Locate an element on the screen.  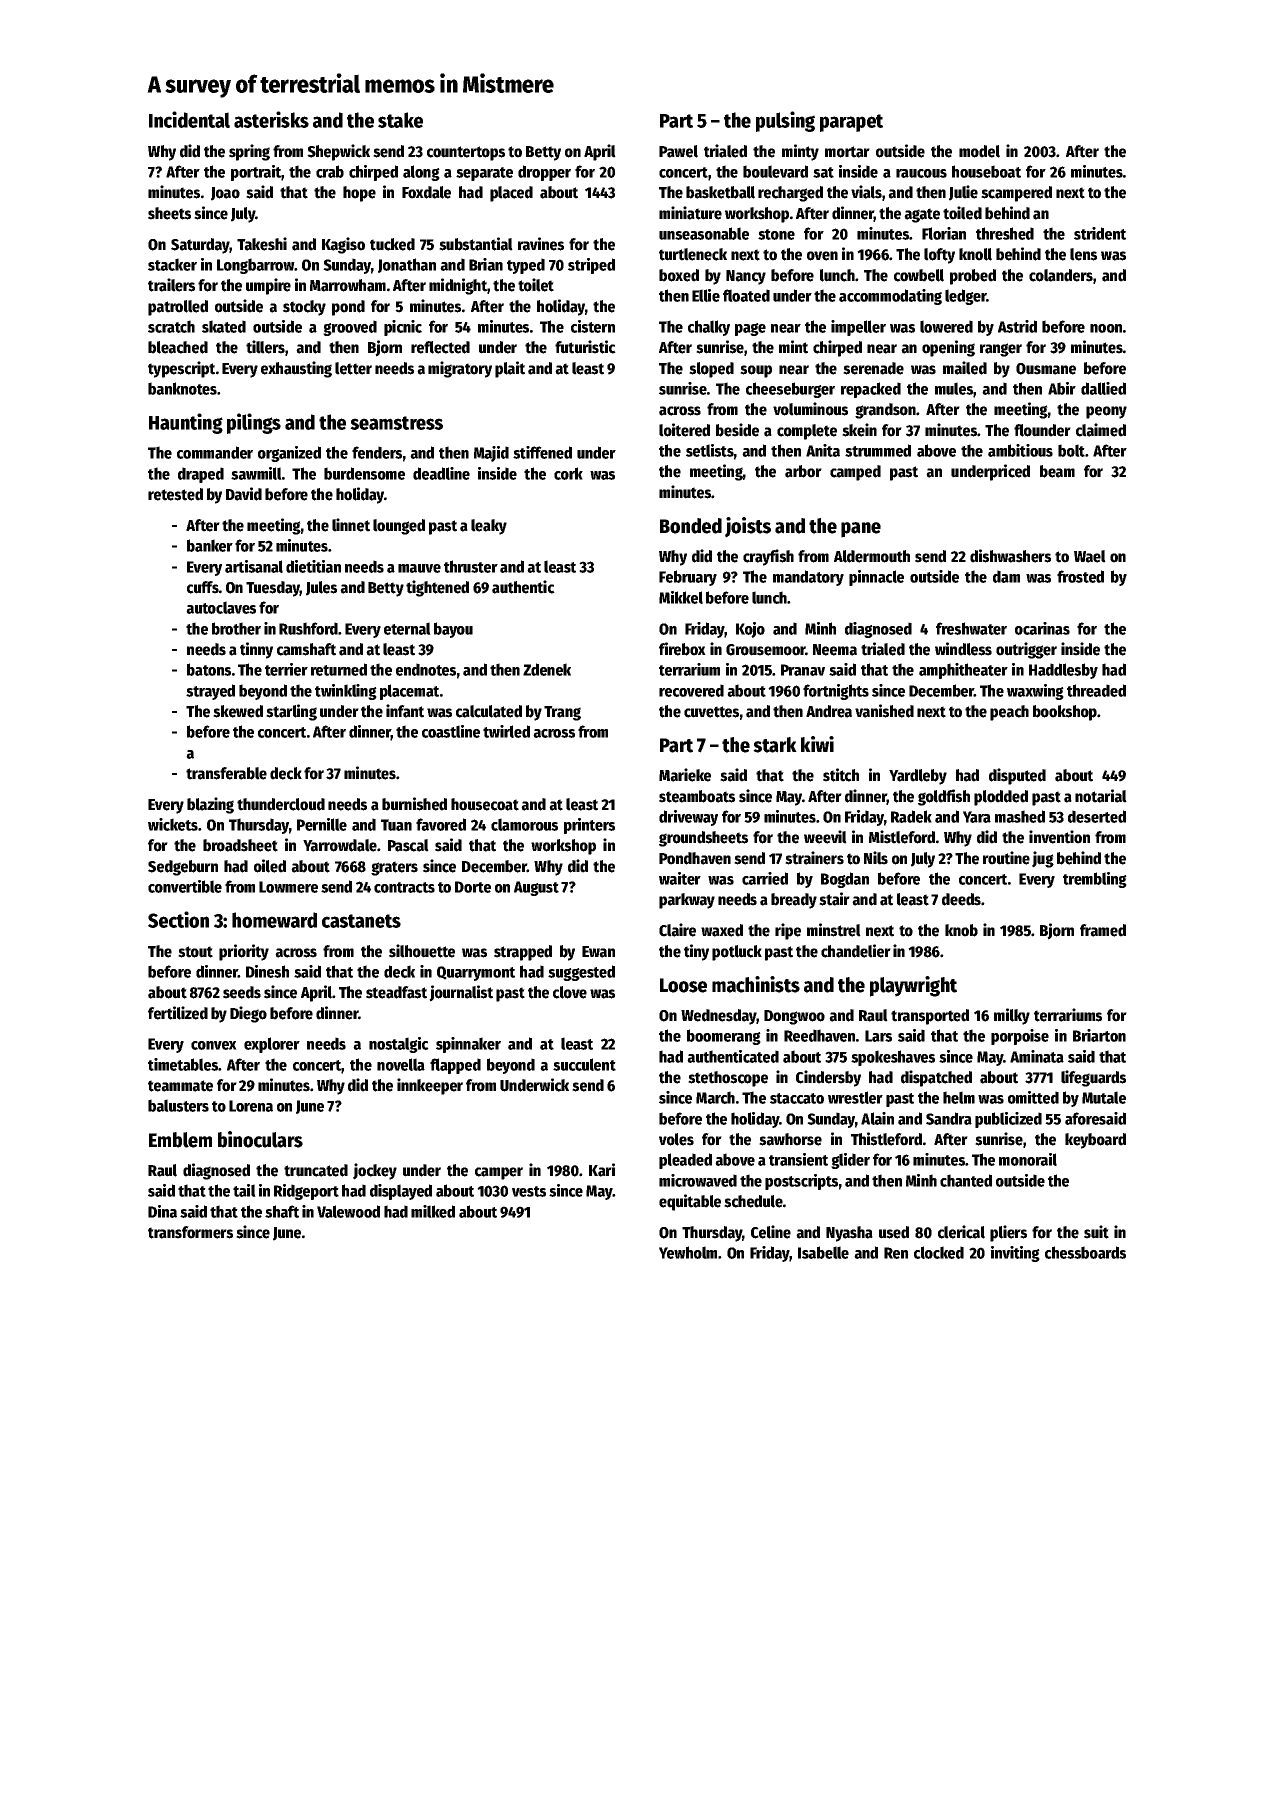
clove is located at coordinates (570, 992).
